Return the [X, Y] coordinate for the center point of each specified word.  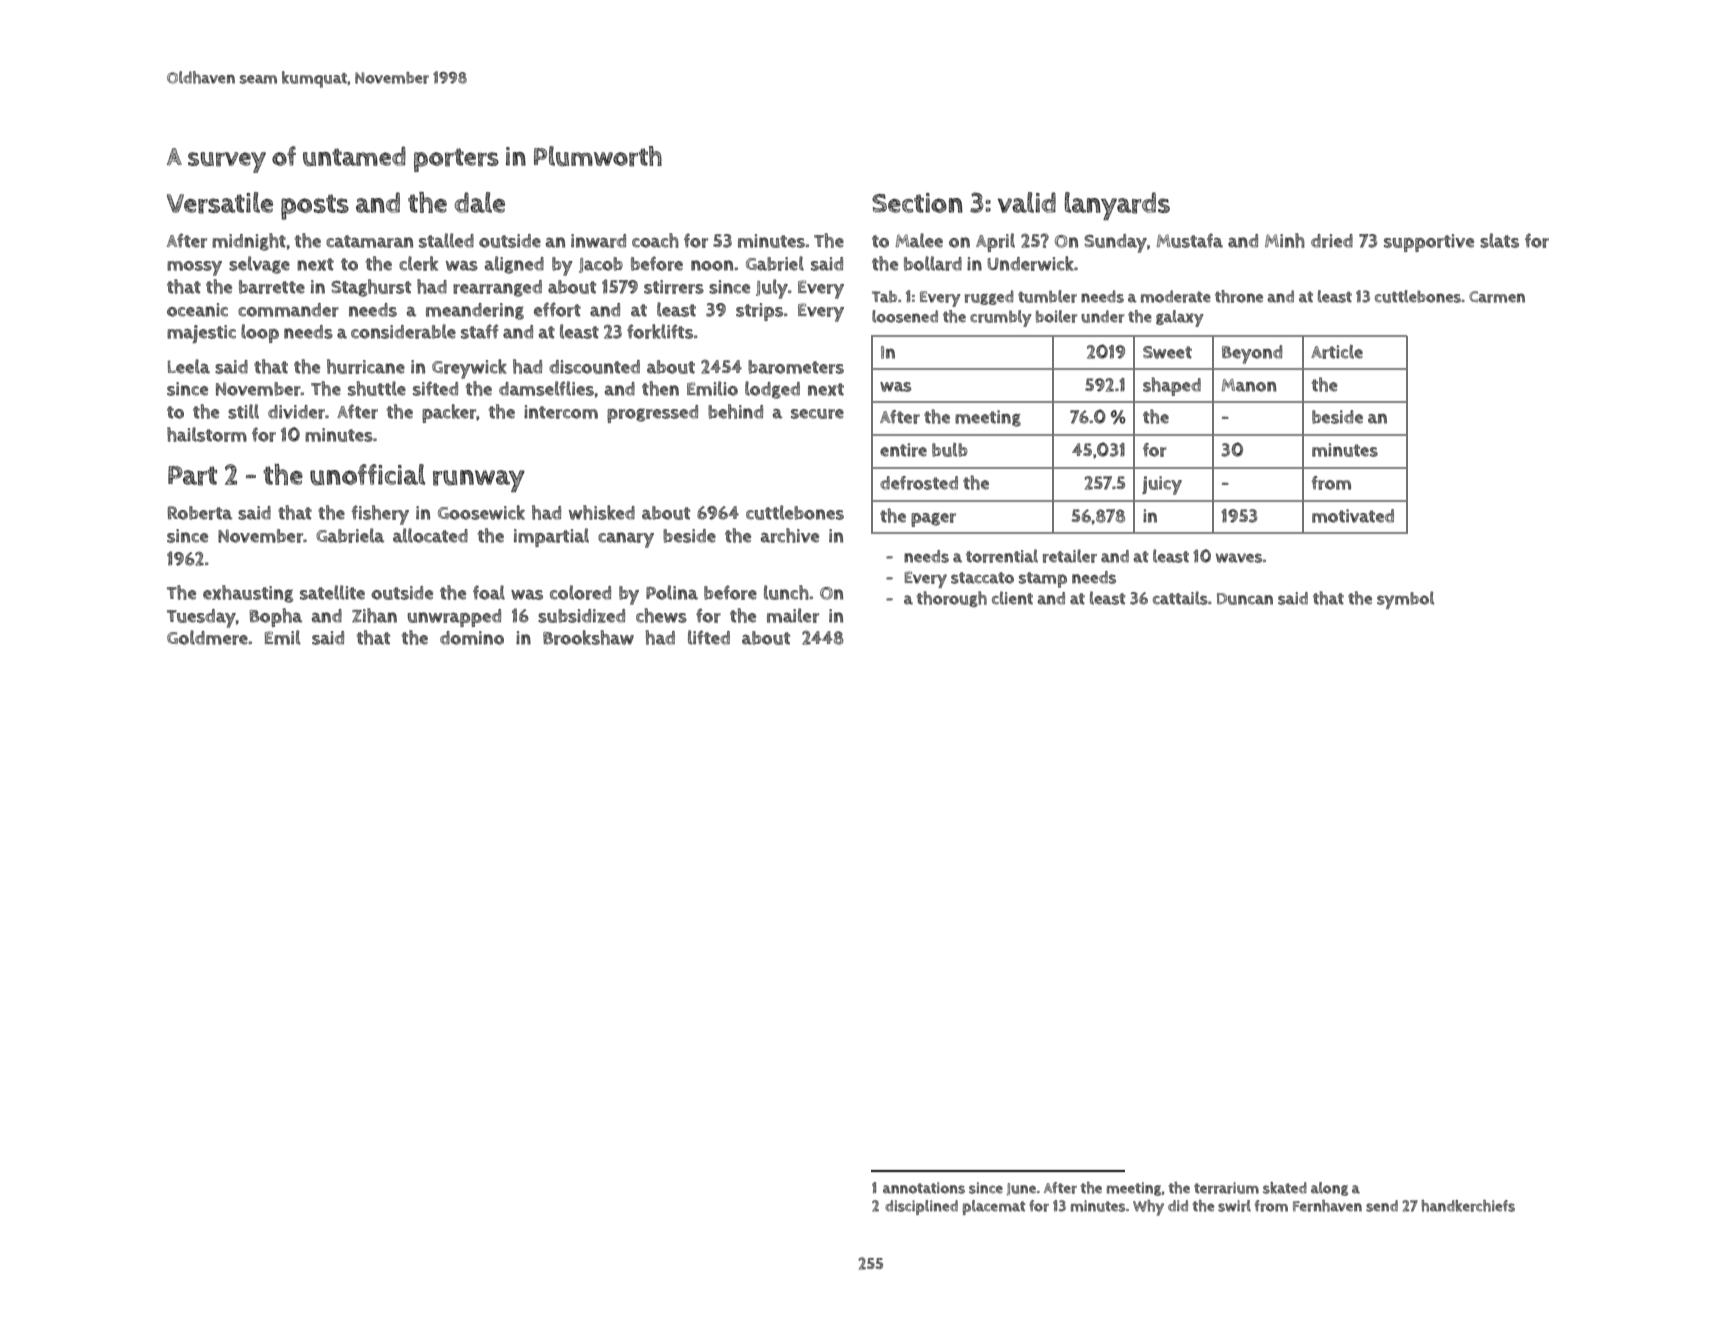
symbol [1405, 600]
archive [790, 535]
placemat [994, 1207]
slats [1499, 240]
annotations [924, 1188]
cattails [1180, 598]
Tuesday [201, 618]
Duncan [1245, 599]
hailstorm [207, 434]
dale [479, 202]
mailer [793, 615]
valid [1026, 202]
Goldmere [207, 637]
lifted [709, 637]
